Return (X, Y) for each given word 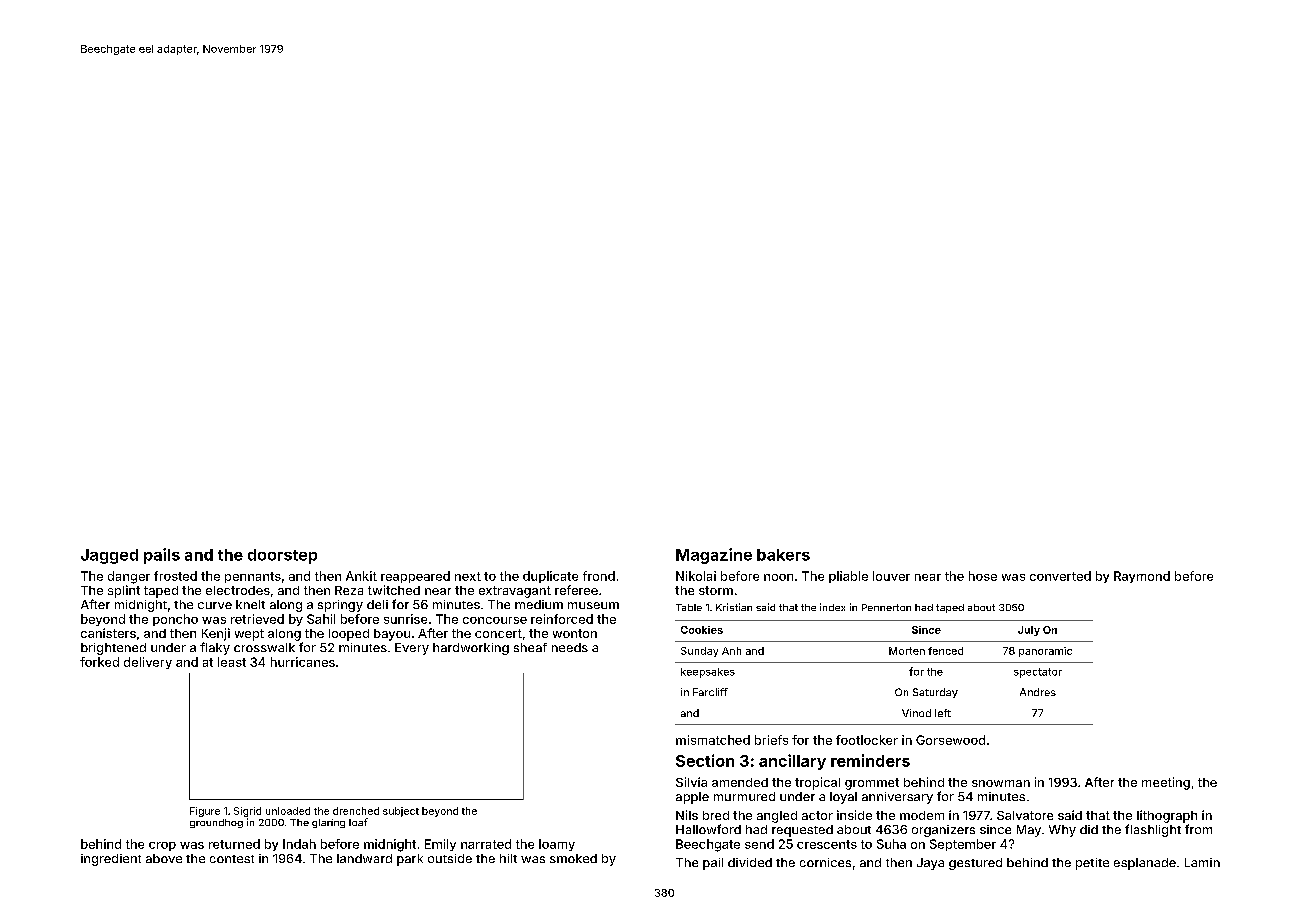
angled (777, 817)
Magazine (714, 556)
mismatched (713, 740)
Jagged (109, 556)
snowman (1001, 783)
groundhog (216, 823)
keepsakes (708, 673)
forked (99, 662)
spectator (1038, 673)
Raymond (1142, 577)
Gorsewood (950, 740)
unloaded (288, 811)
